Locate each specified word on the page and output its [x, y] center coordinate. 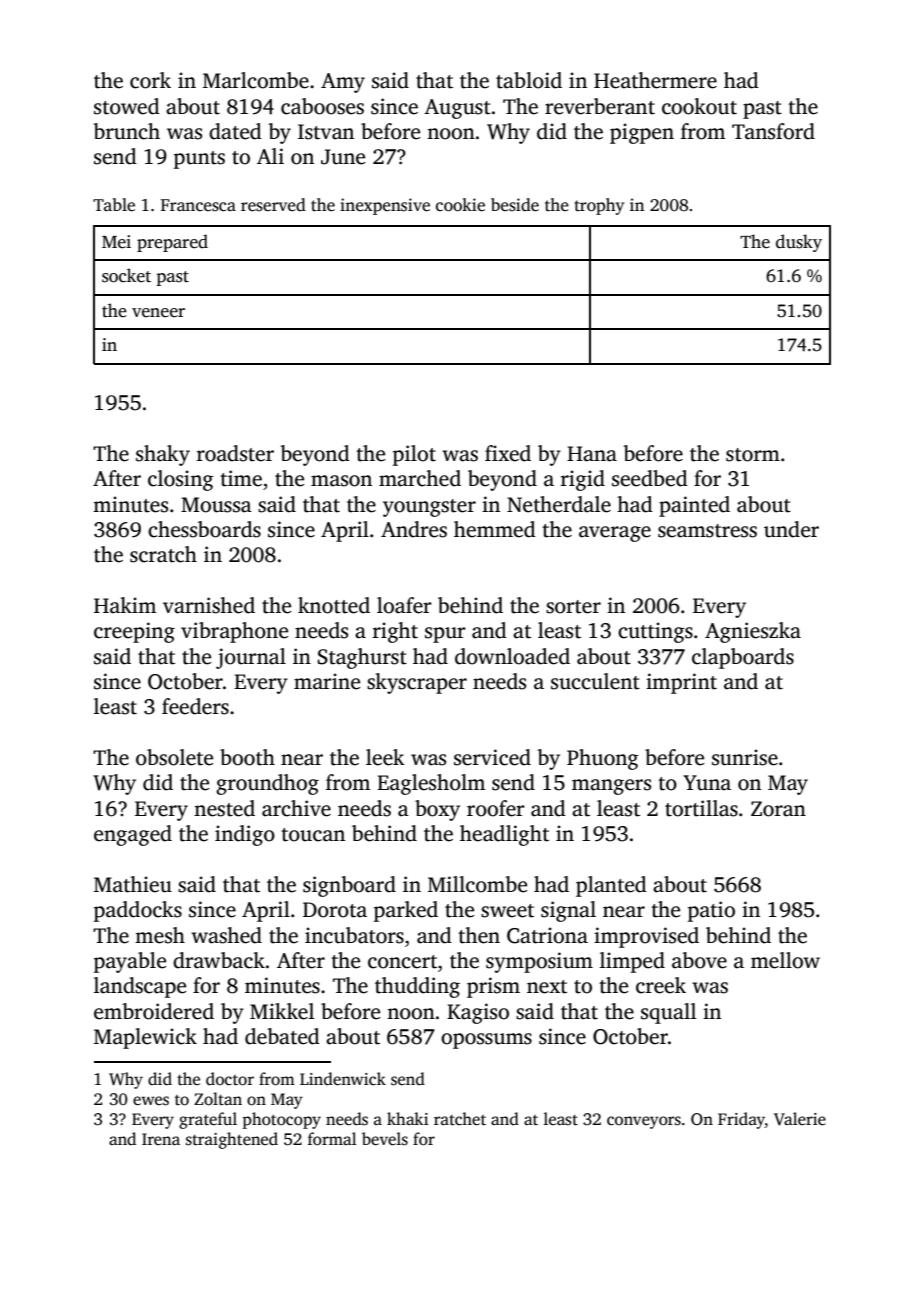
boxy [437, 810]
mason [341, 481]
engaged [133, 835]
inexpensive [385, 206]
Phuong [603, 759]
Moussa [216, 505]
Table [114, 205]
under [791, 529]
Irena [161, 1139]
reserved [273, 205]
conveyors [644, 1122]
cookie [460, 205]
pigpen [642, 133]
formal [332, 1139]
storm [753, 455]
